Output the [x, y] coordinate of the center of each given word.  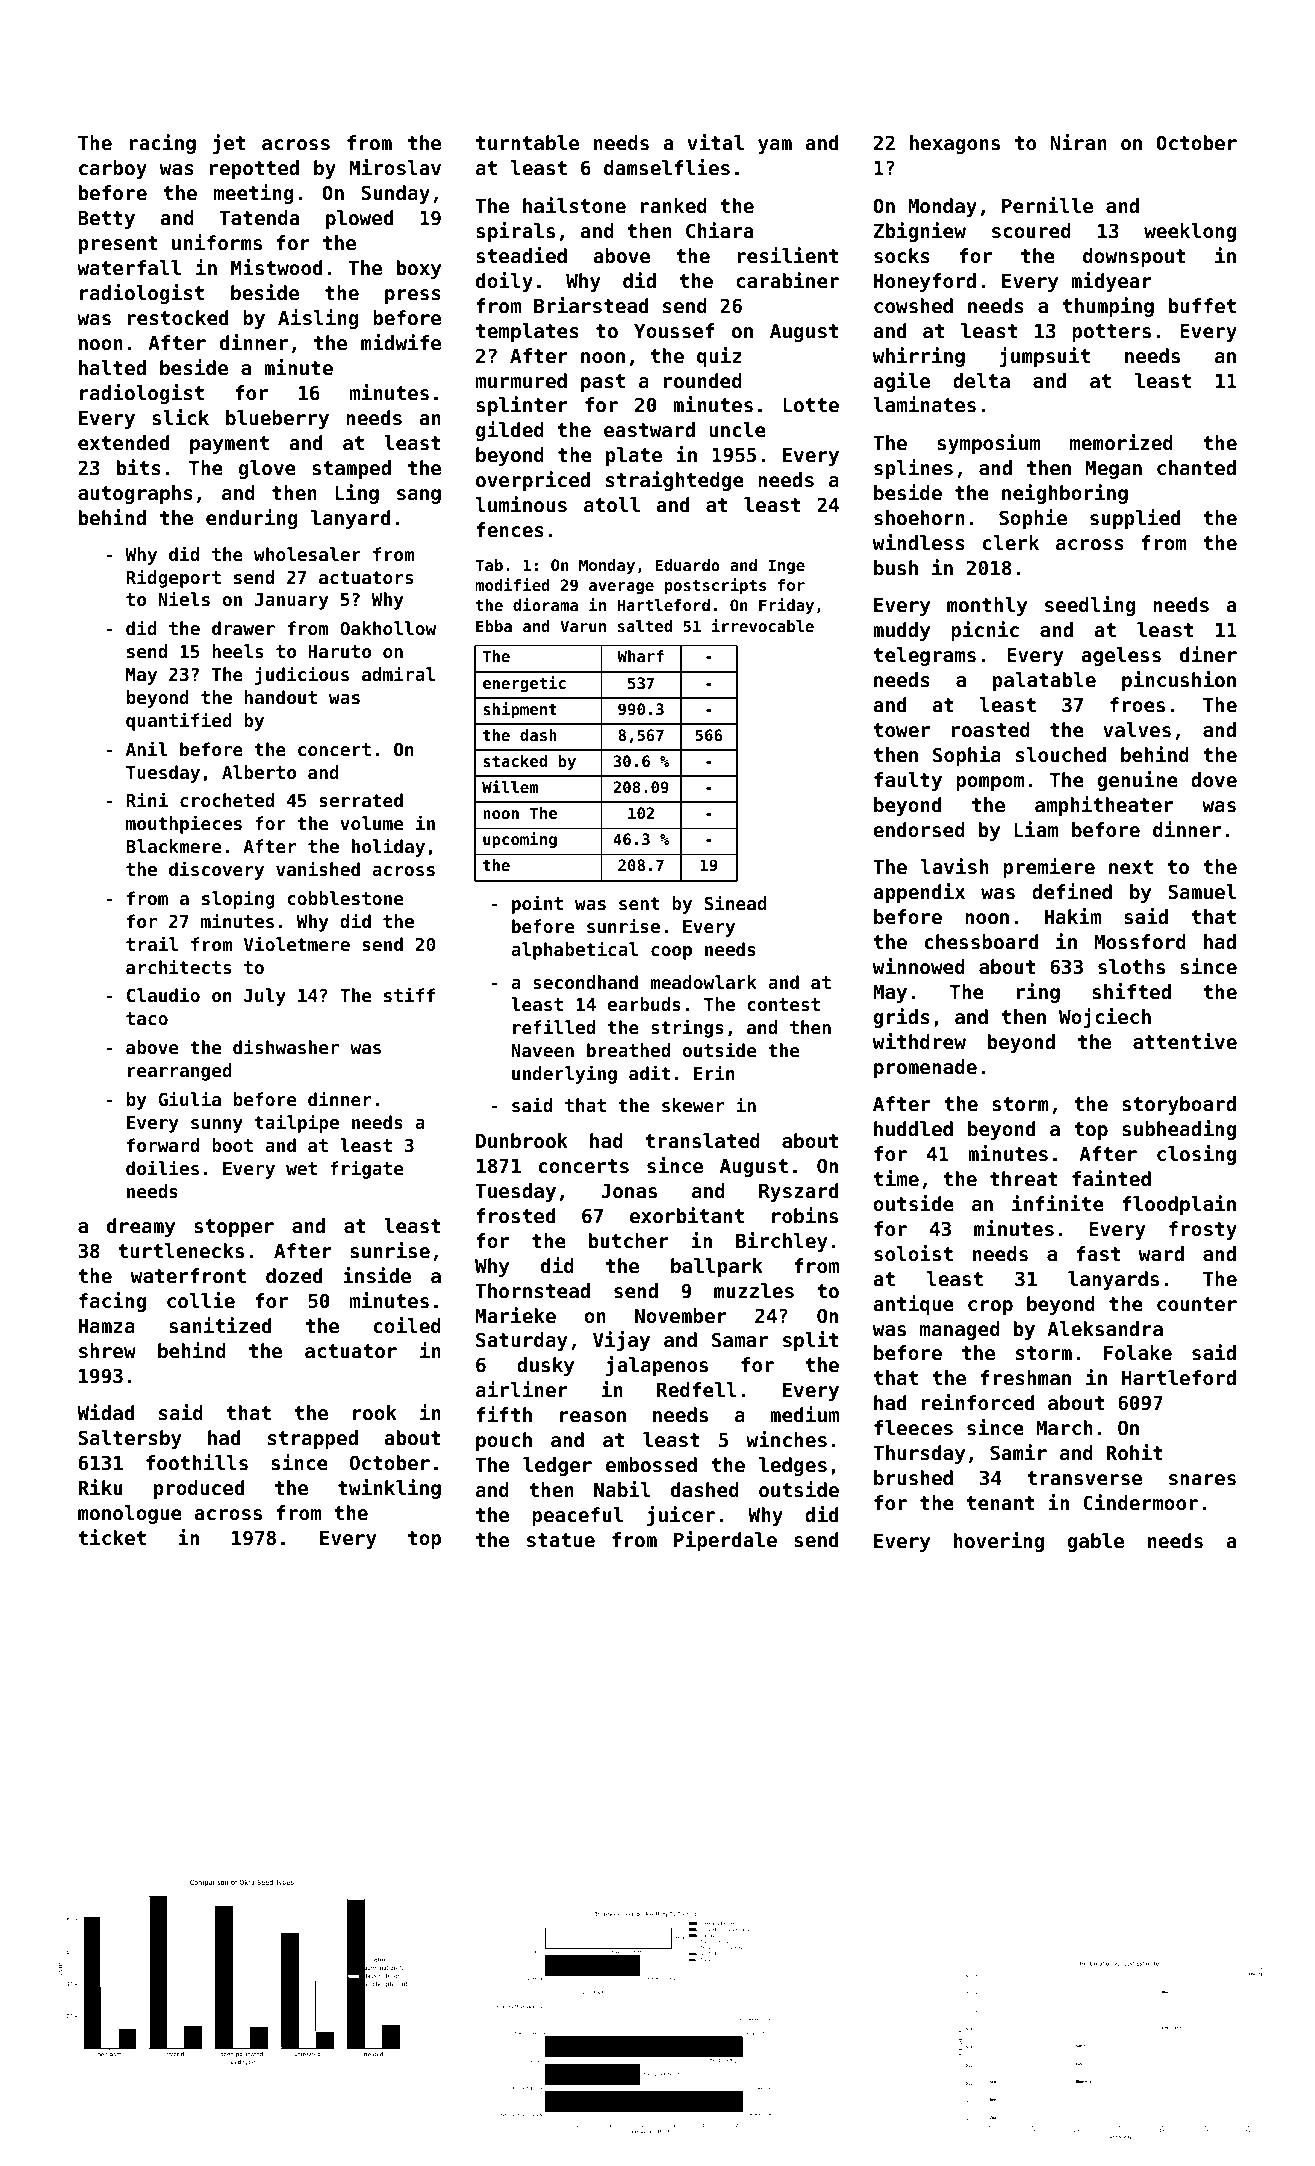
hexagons [955, 144]
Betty [106, 220]
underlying [564, 1074]
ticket [112, 1537]
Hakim [1073, 916]
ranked [673, 205]
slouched [1061, 754]
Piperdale [725, 1541]
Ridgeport [173, 578]
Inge [787, 566]
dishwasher [286, 1046]
